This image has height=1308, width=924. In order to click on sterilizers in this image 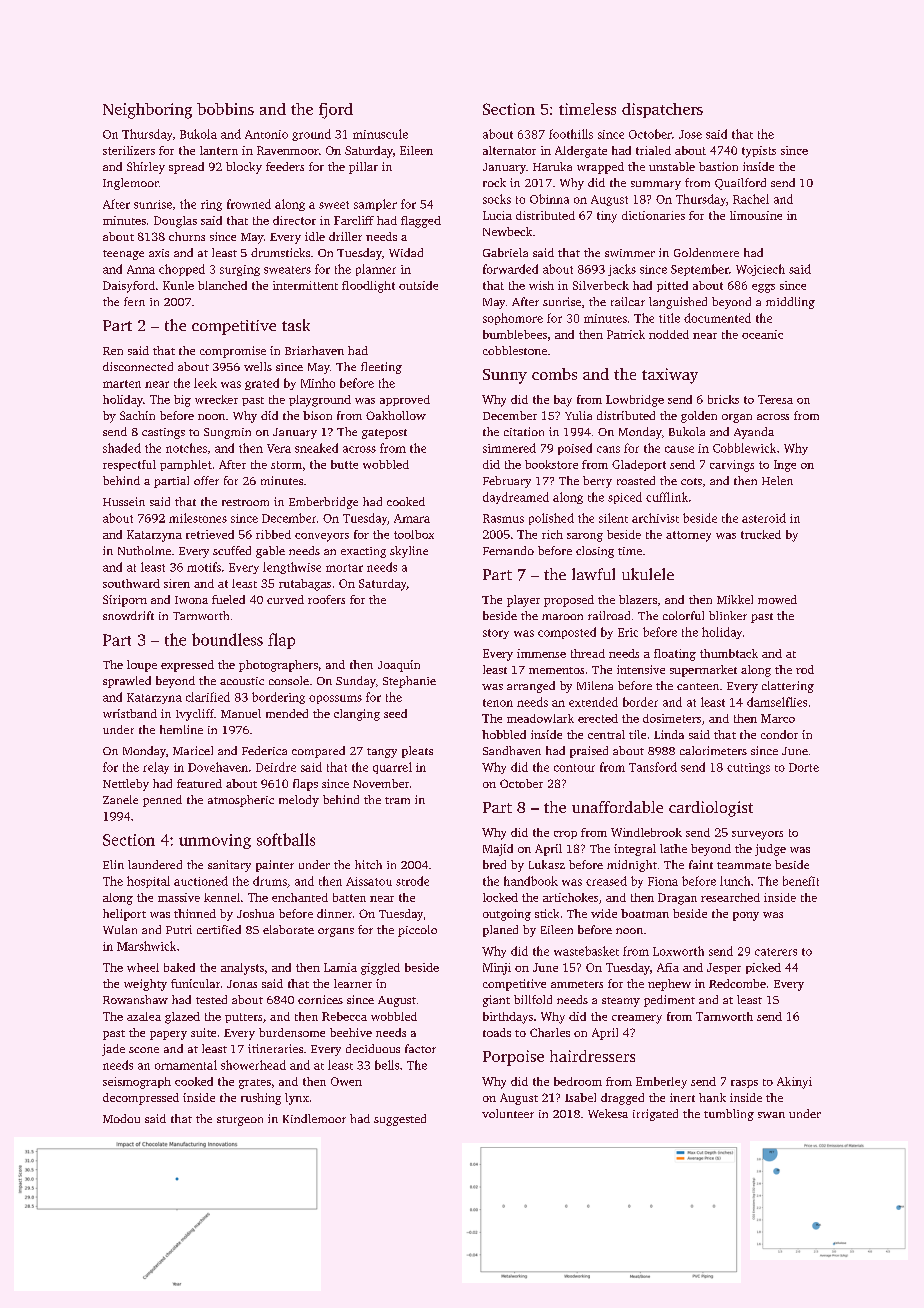, I will do `click(129, 150)`.
